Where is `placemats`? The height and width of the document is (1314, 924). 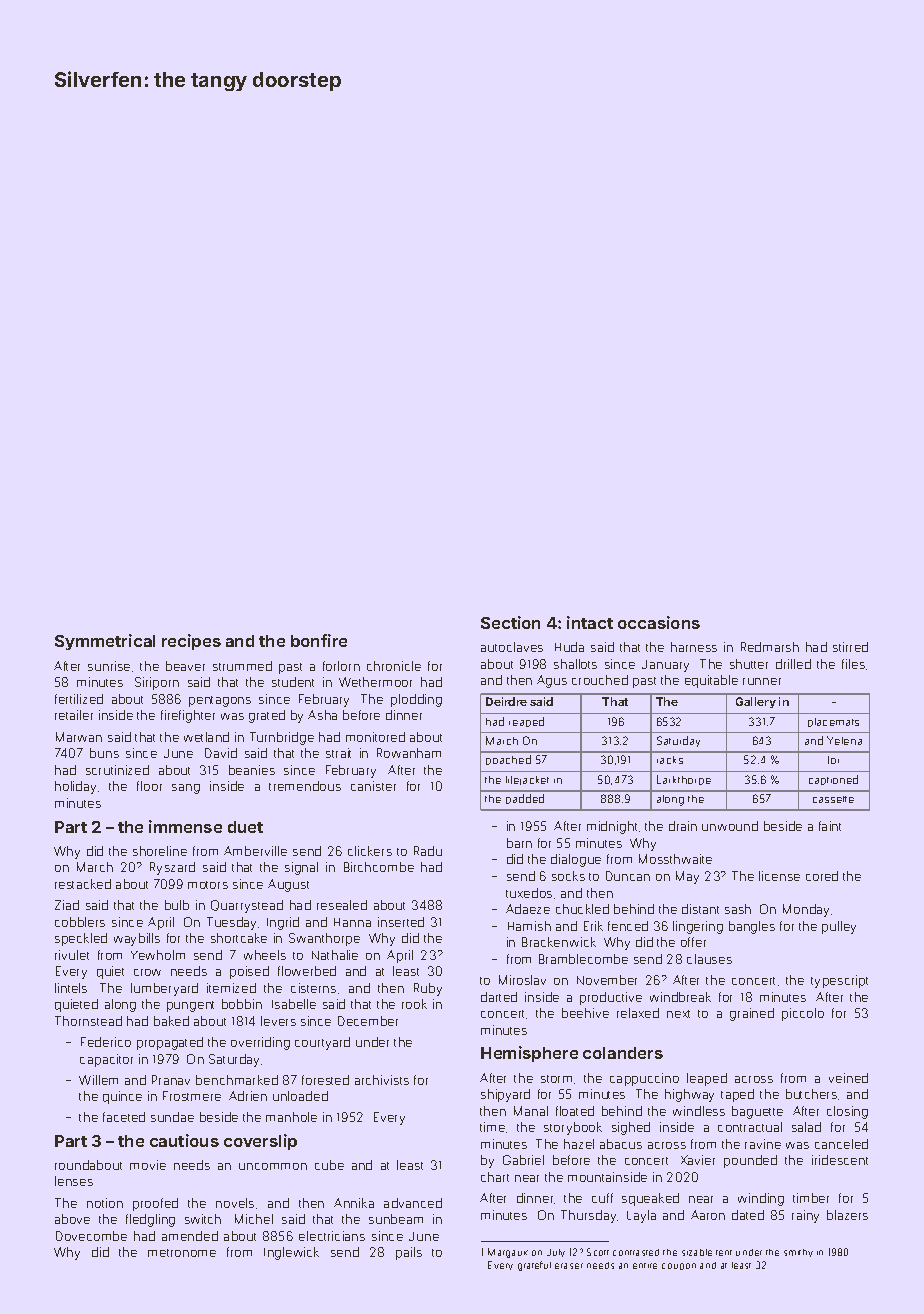
placemats is located at coordinates (833, 722).
